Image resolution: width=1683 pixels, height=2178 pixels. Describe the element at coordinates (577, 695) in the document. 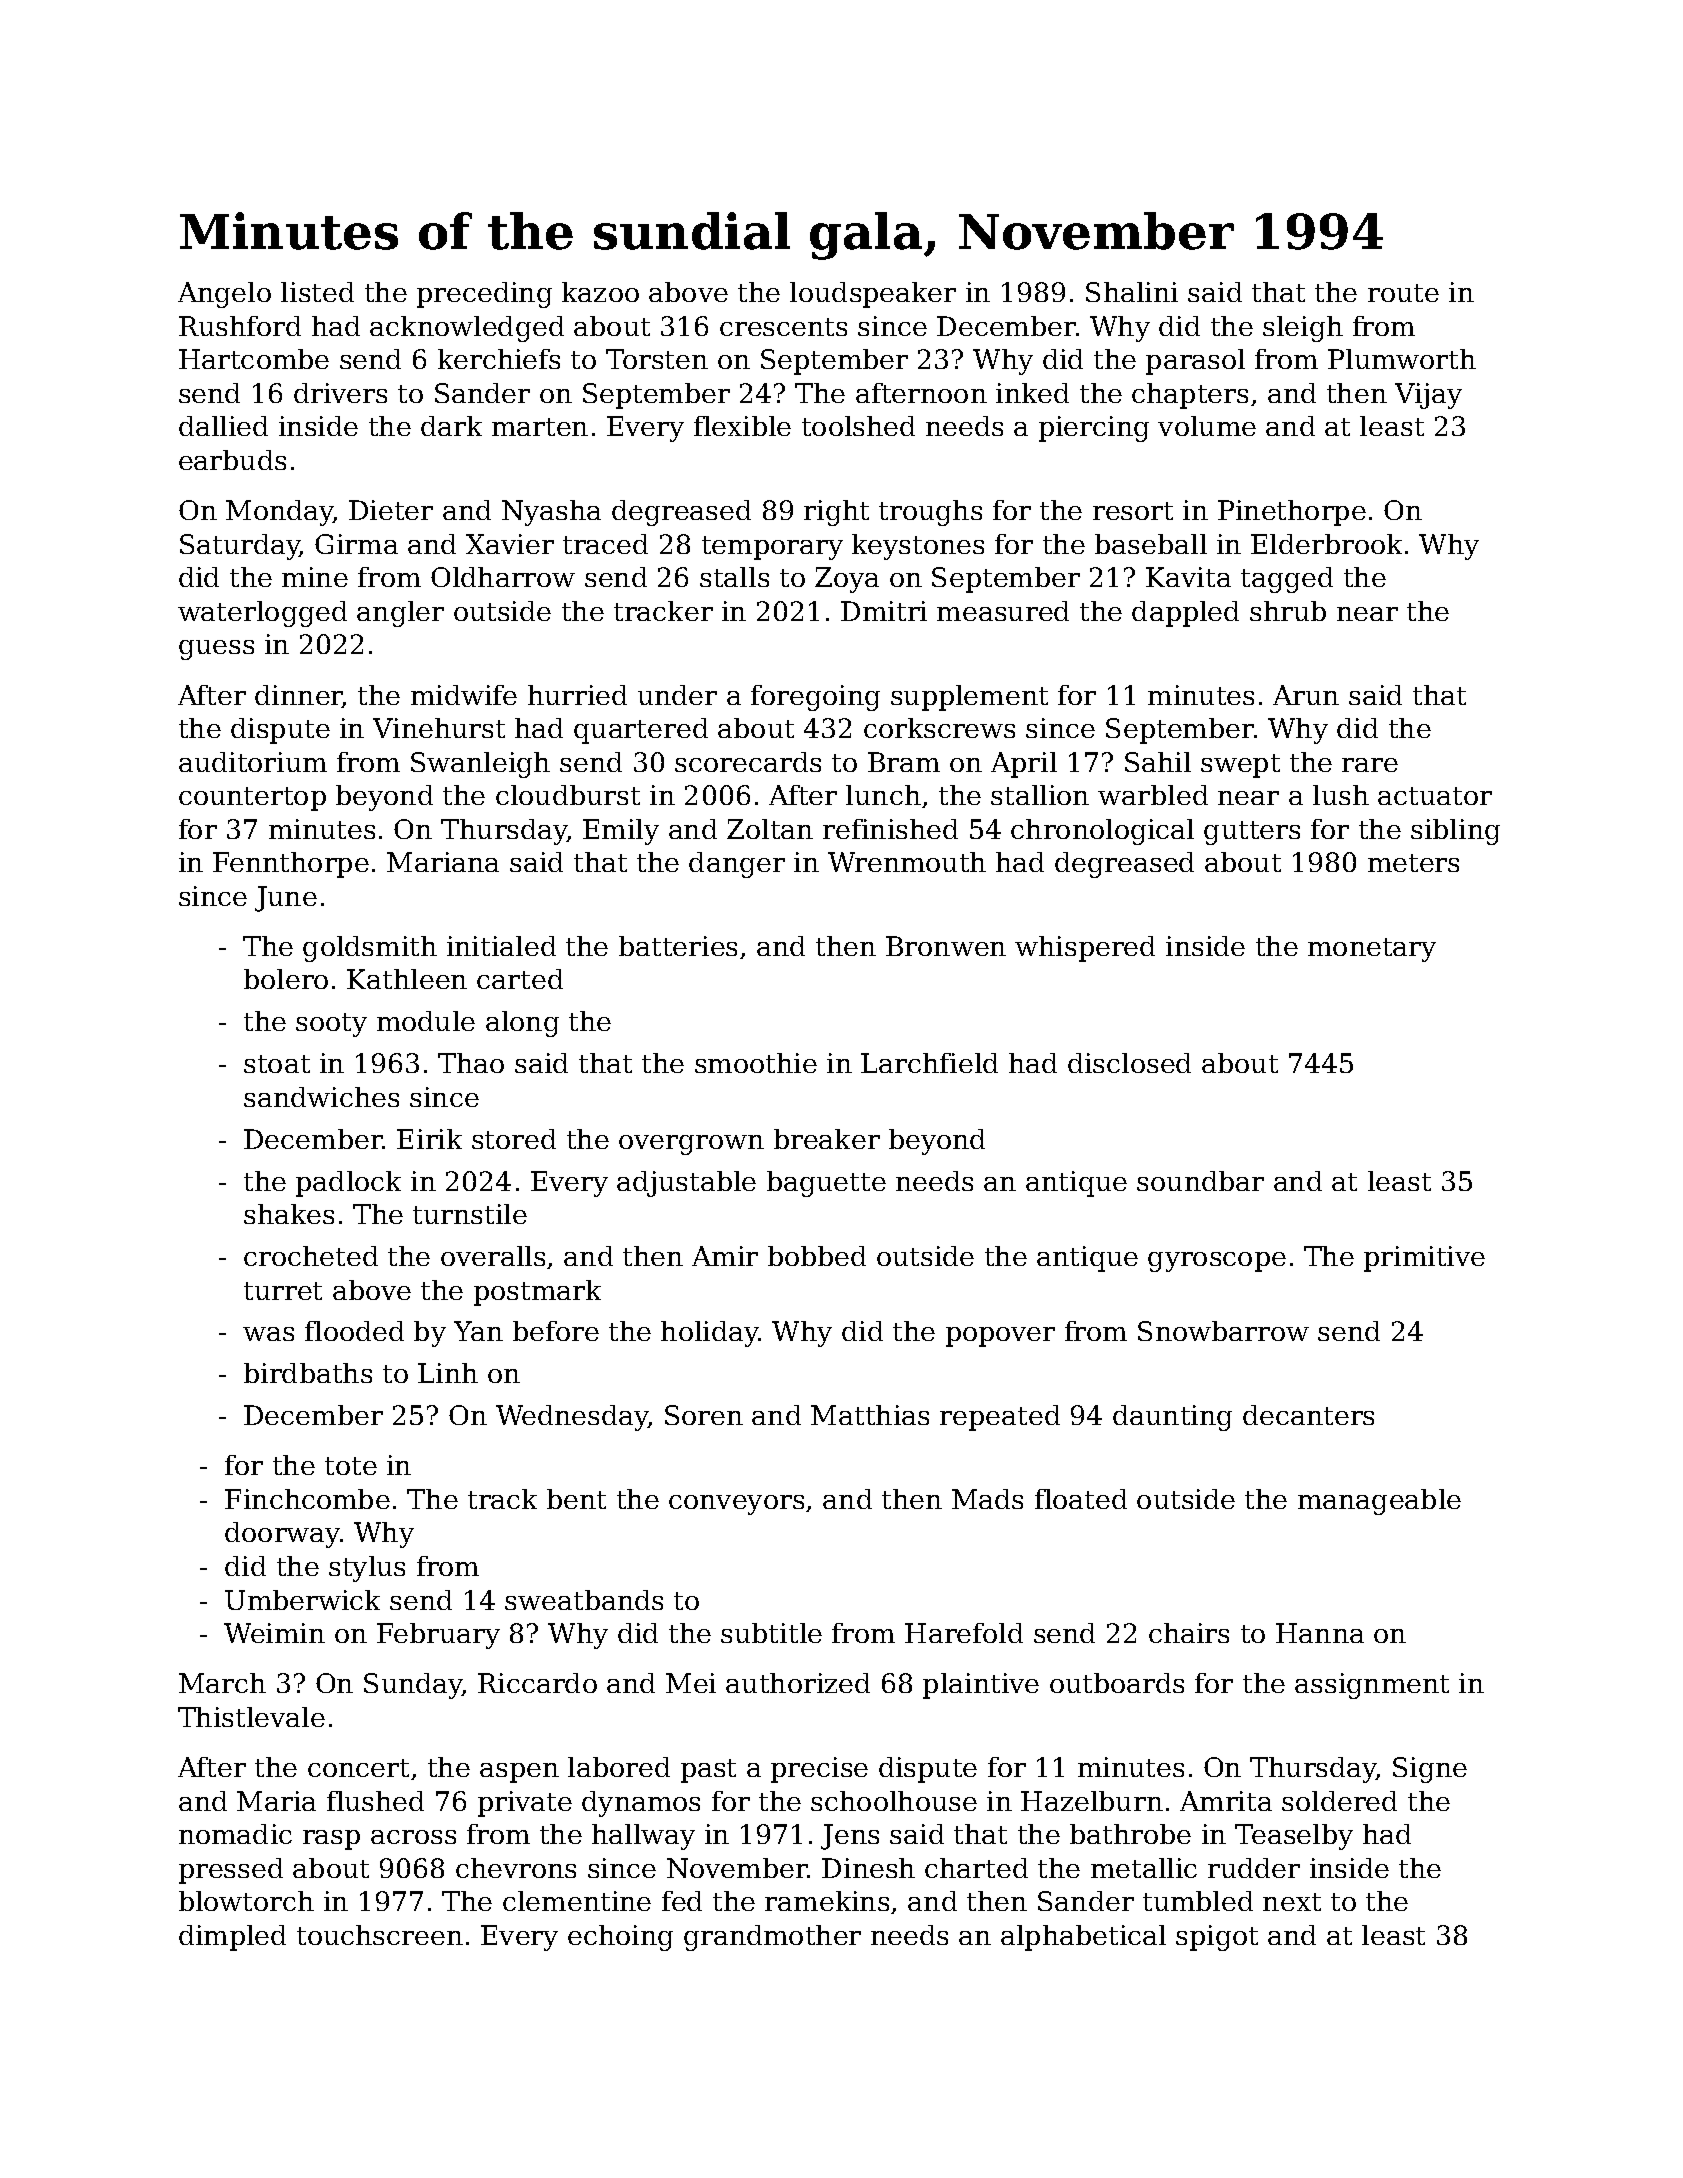

I see `hurried` at that location.
